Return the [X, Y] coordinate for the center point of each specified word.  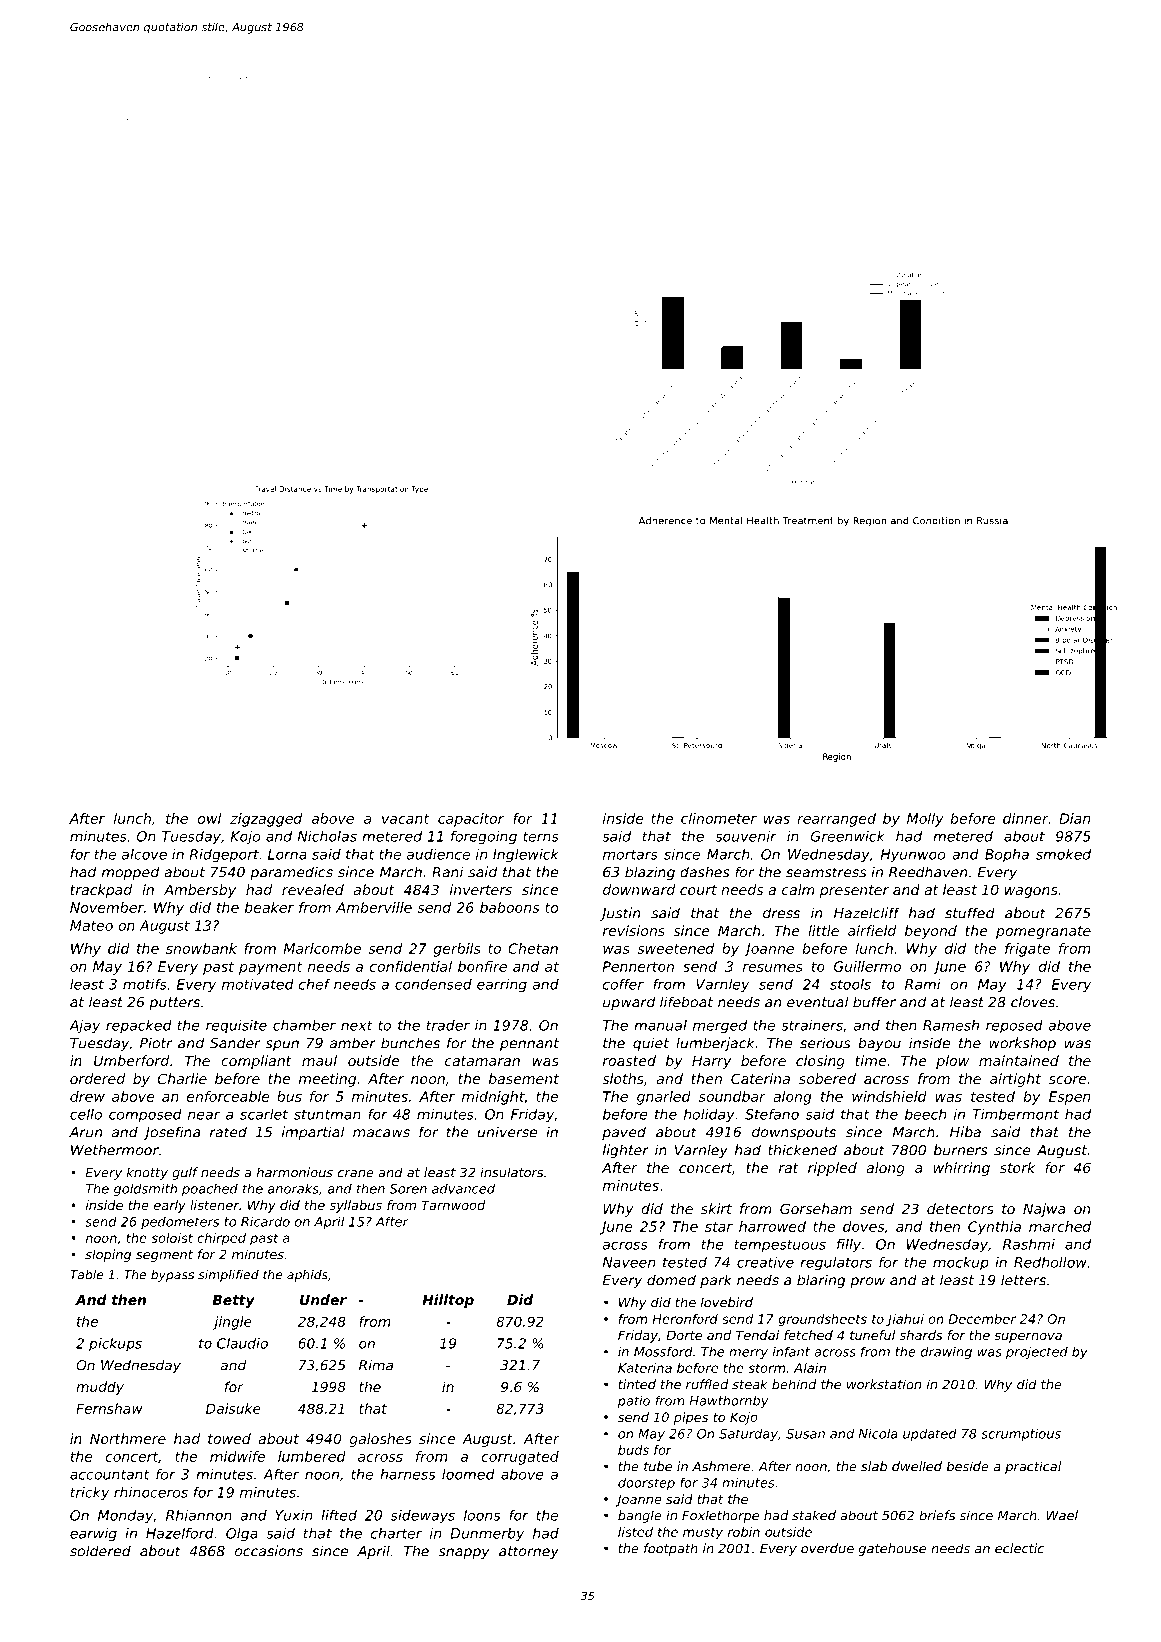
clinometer [719, 818]
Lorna [287, 854]
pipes [691, 1418]
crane [356, 1174]
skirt [716, 1208]
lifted [339, 1515]
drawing [946, 1352]
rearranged [836, 820]
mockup [961, 1263]
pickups [115, 1345]
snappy [464, 1553]
